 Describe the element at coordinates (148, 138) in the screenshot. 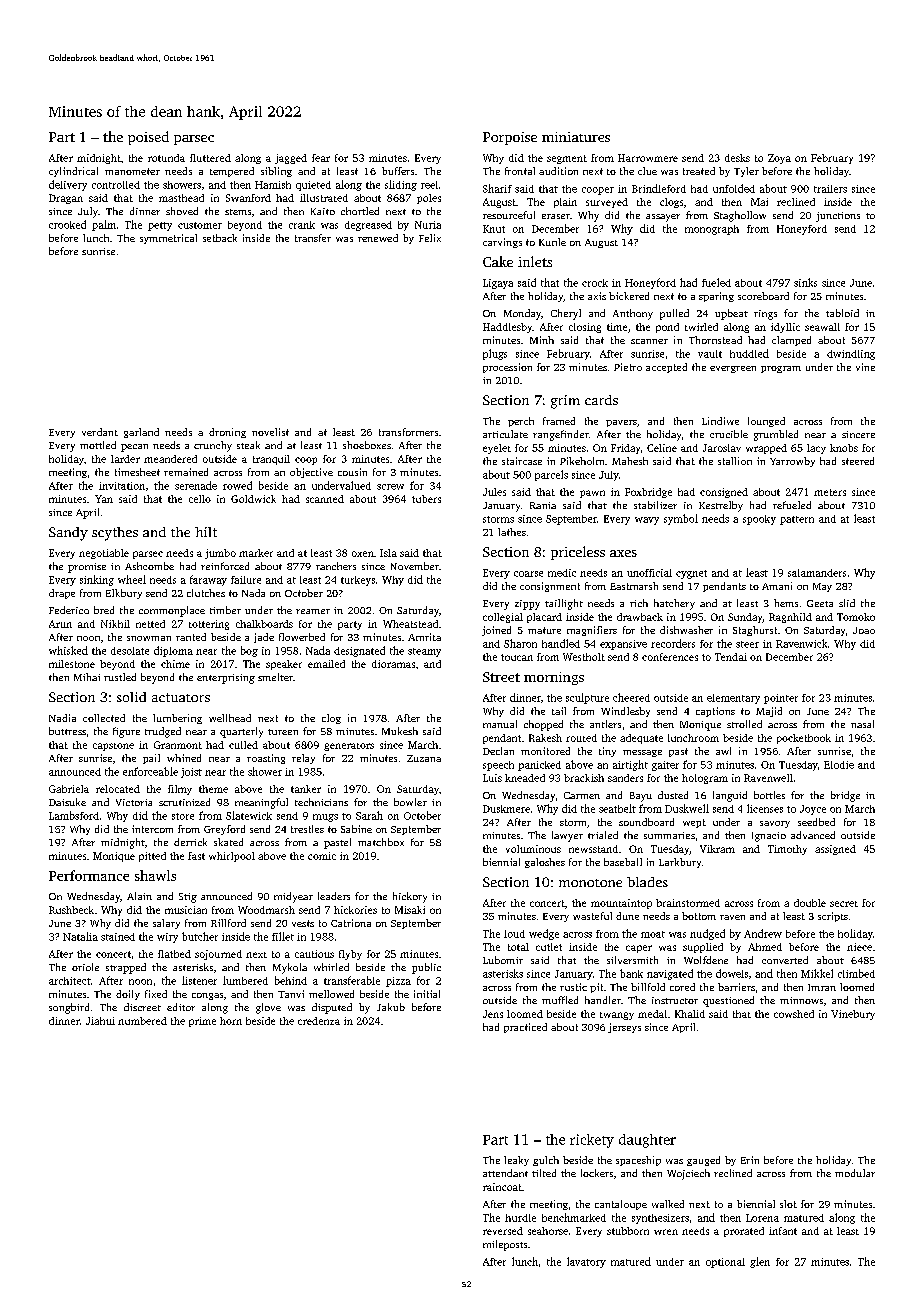

I see `poised` at that location.
